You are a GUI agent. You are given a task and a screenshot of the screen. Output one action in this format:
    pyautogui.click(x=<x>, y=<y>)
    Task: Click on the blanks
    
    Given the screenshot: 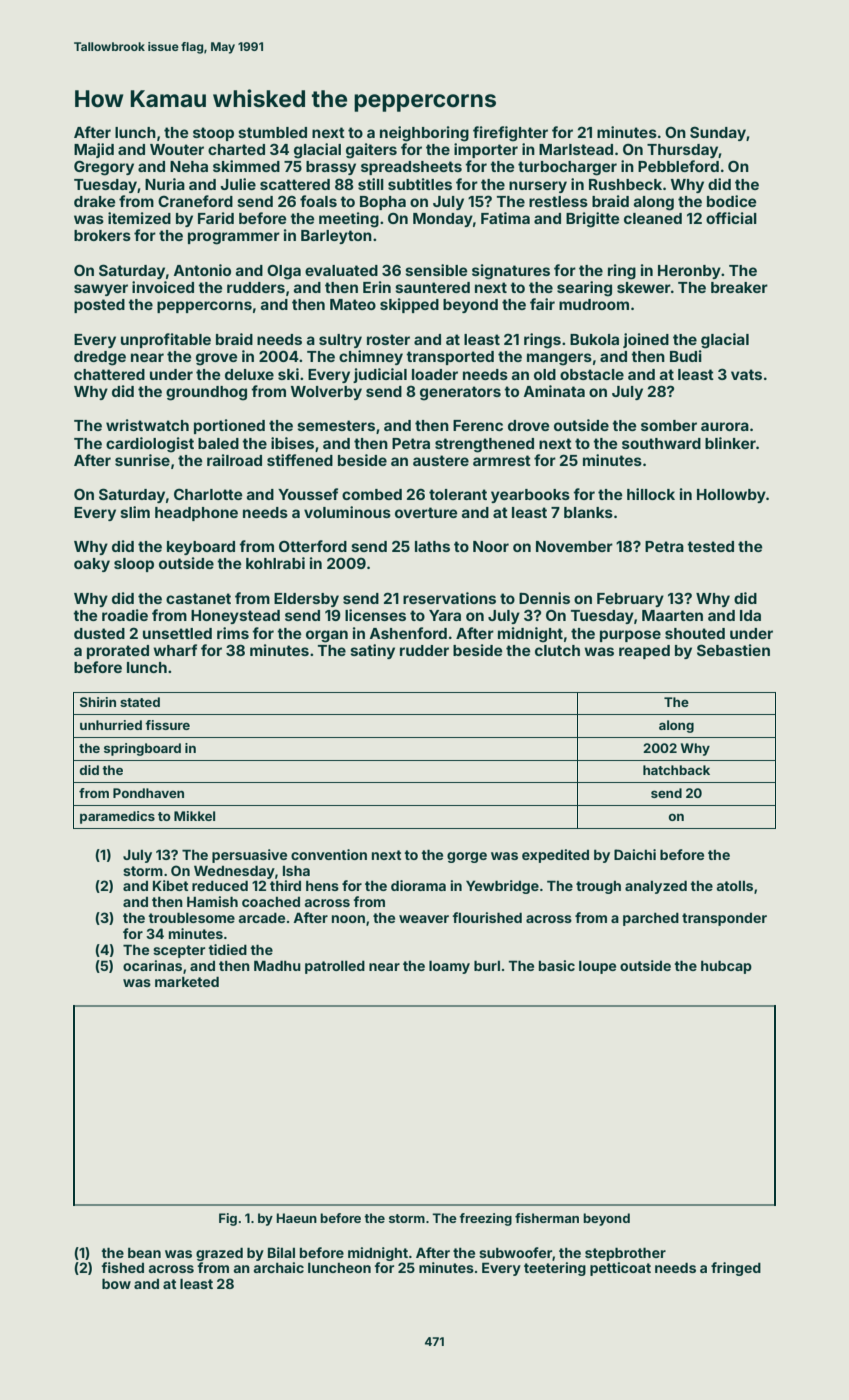 What is the action you would take?
    pyautogui.click(x=588, y=512)
